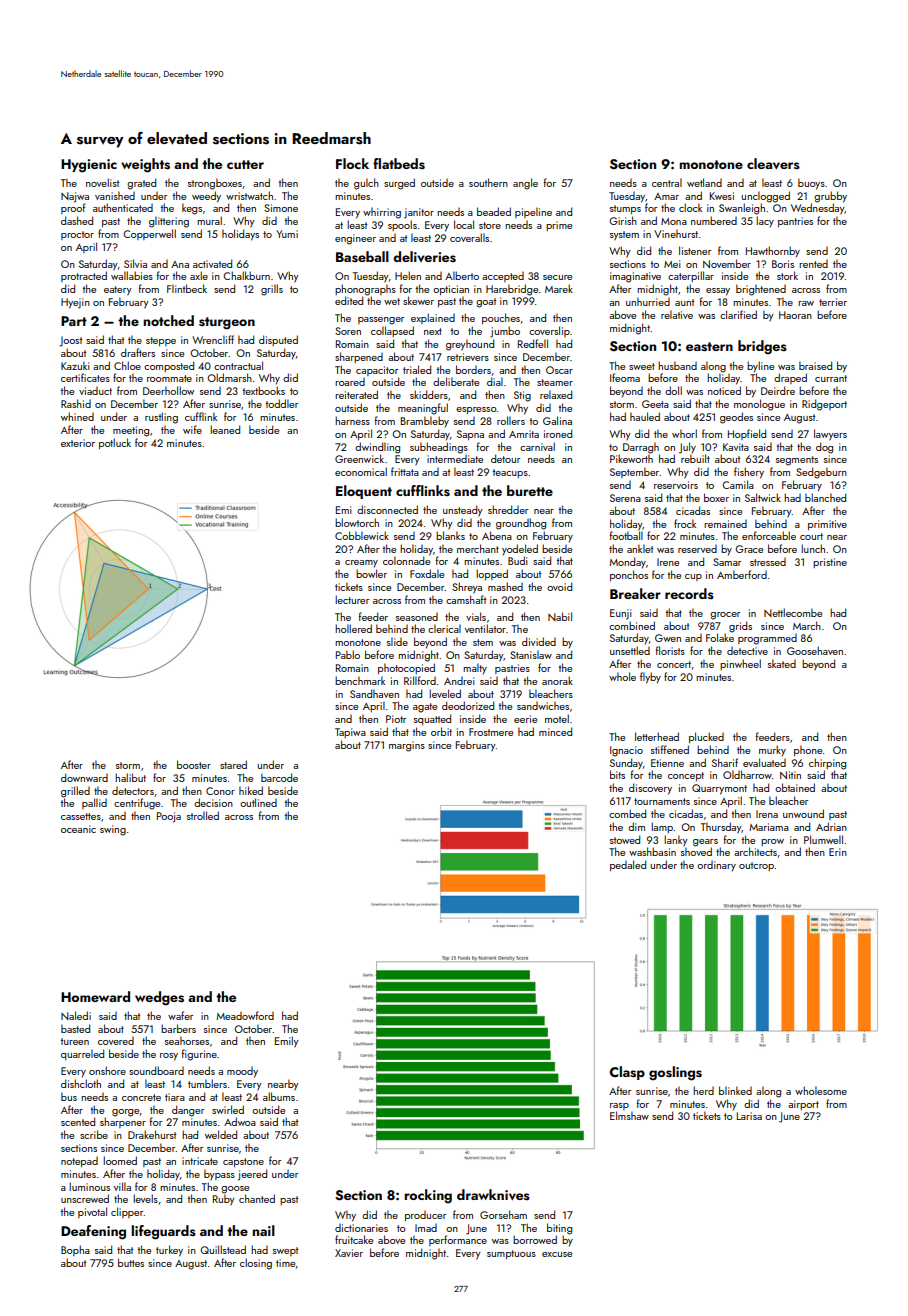 The width and height of the page is (908, 1316). I want to click on unwound, so click(803, 813).
